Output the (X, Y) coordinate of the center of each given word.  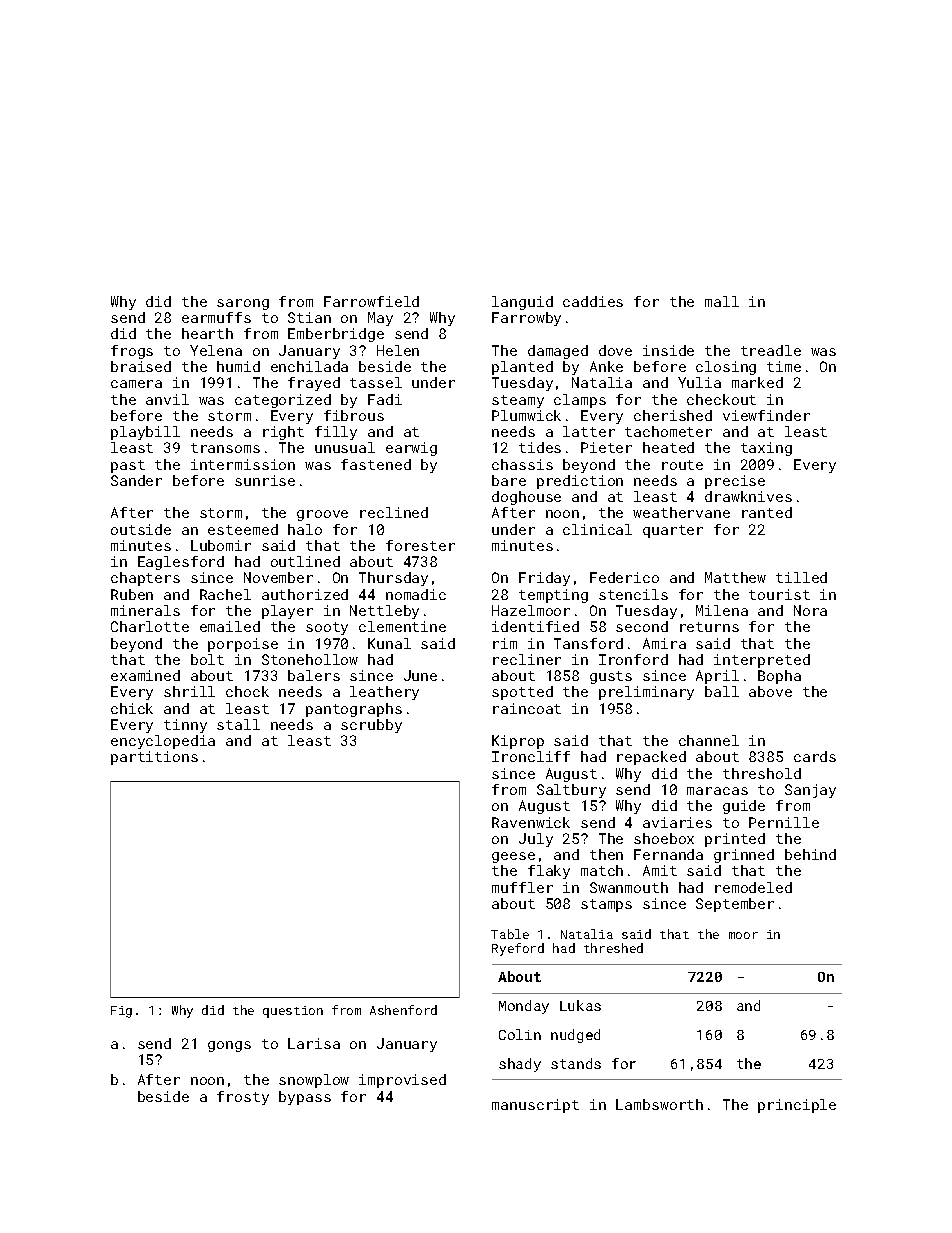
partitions (154, 758)
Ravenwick (531, 822)
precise (735, 482)
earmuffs (216, 317)
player (287, 612)
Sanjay (810, 791)
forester (420, 545)
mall (722, 301)
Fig (121, 1012)
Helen (398, 350)
